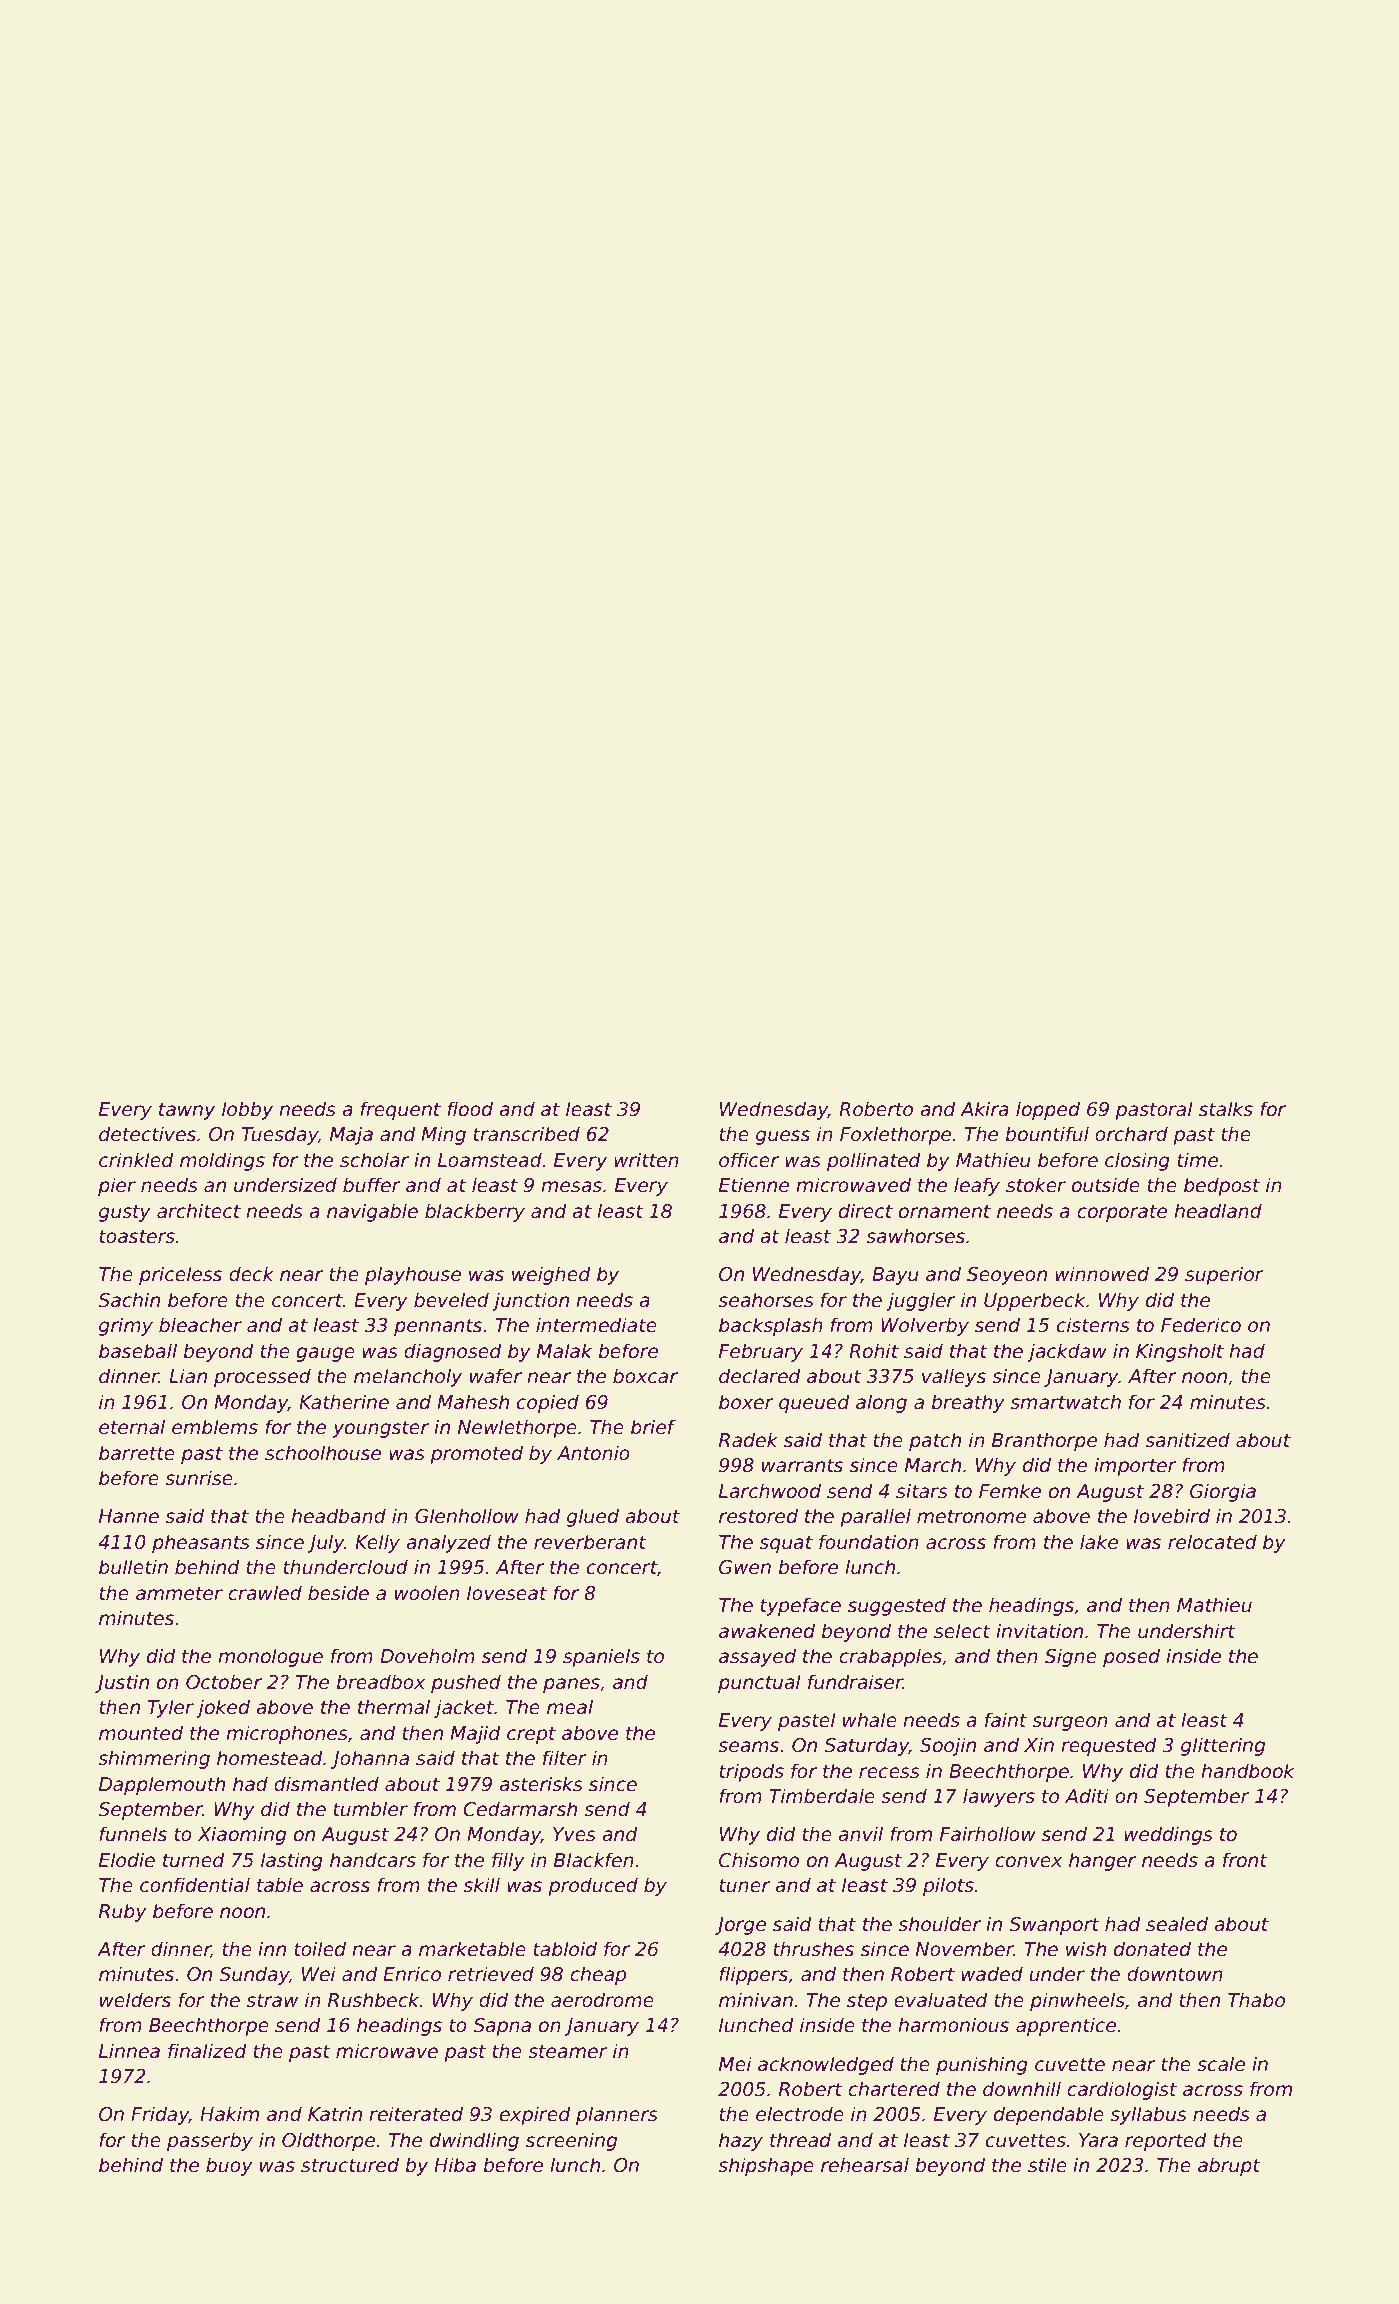  I want to click on glittering, so click(1223, 1746).
